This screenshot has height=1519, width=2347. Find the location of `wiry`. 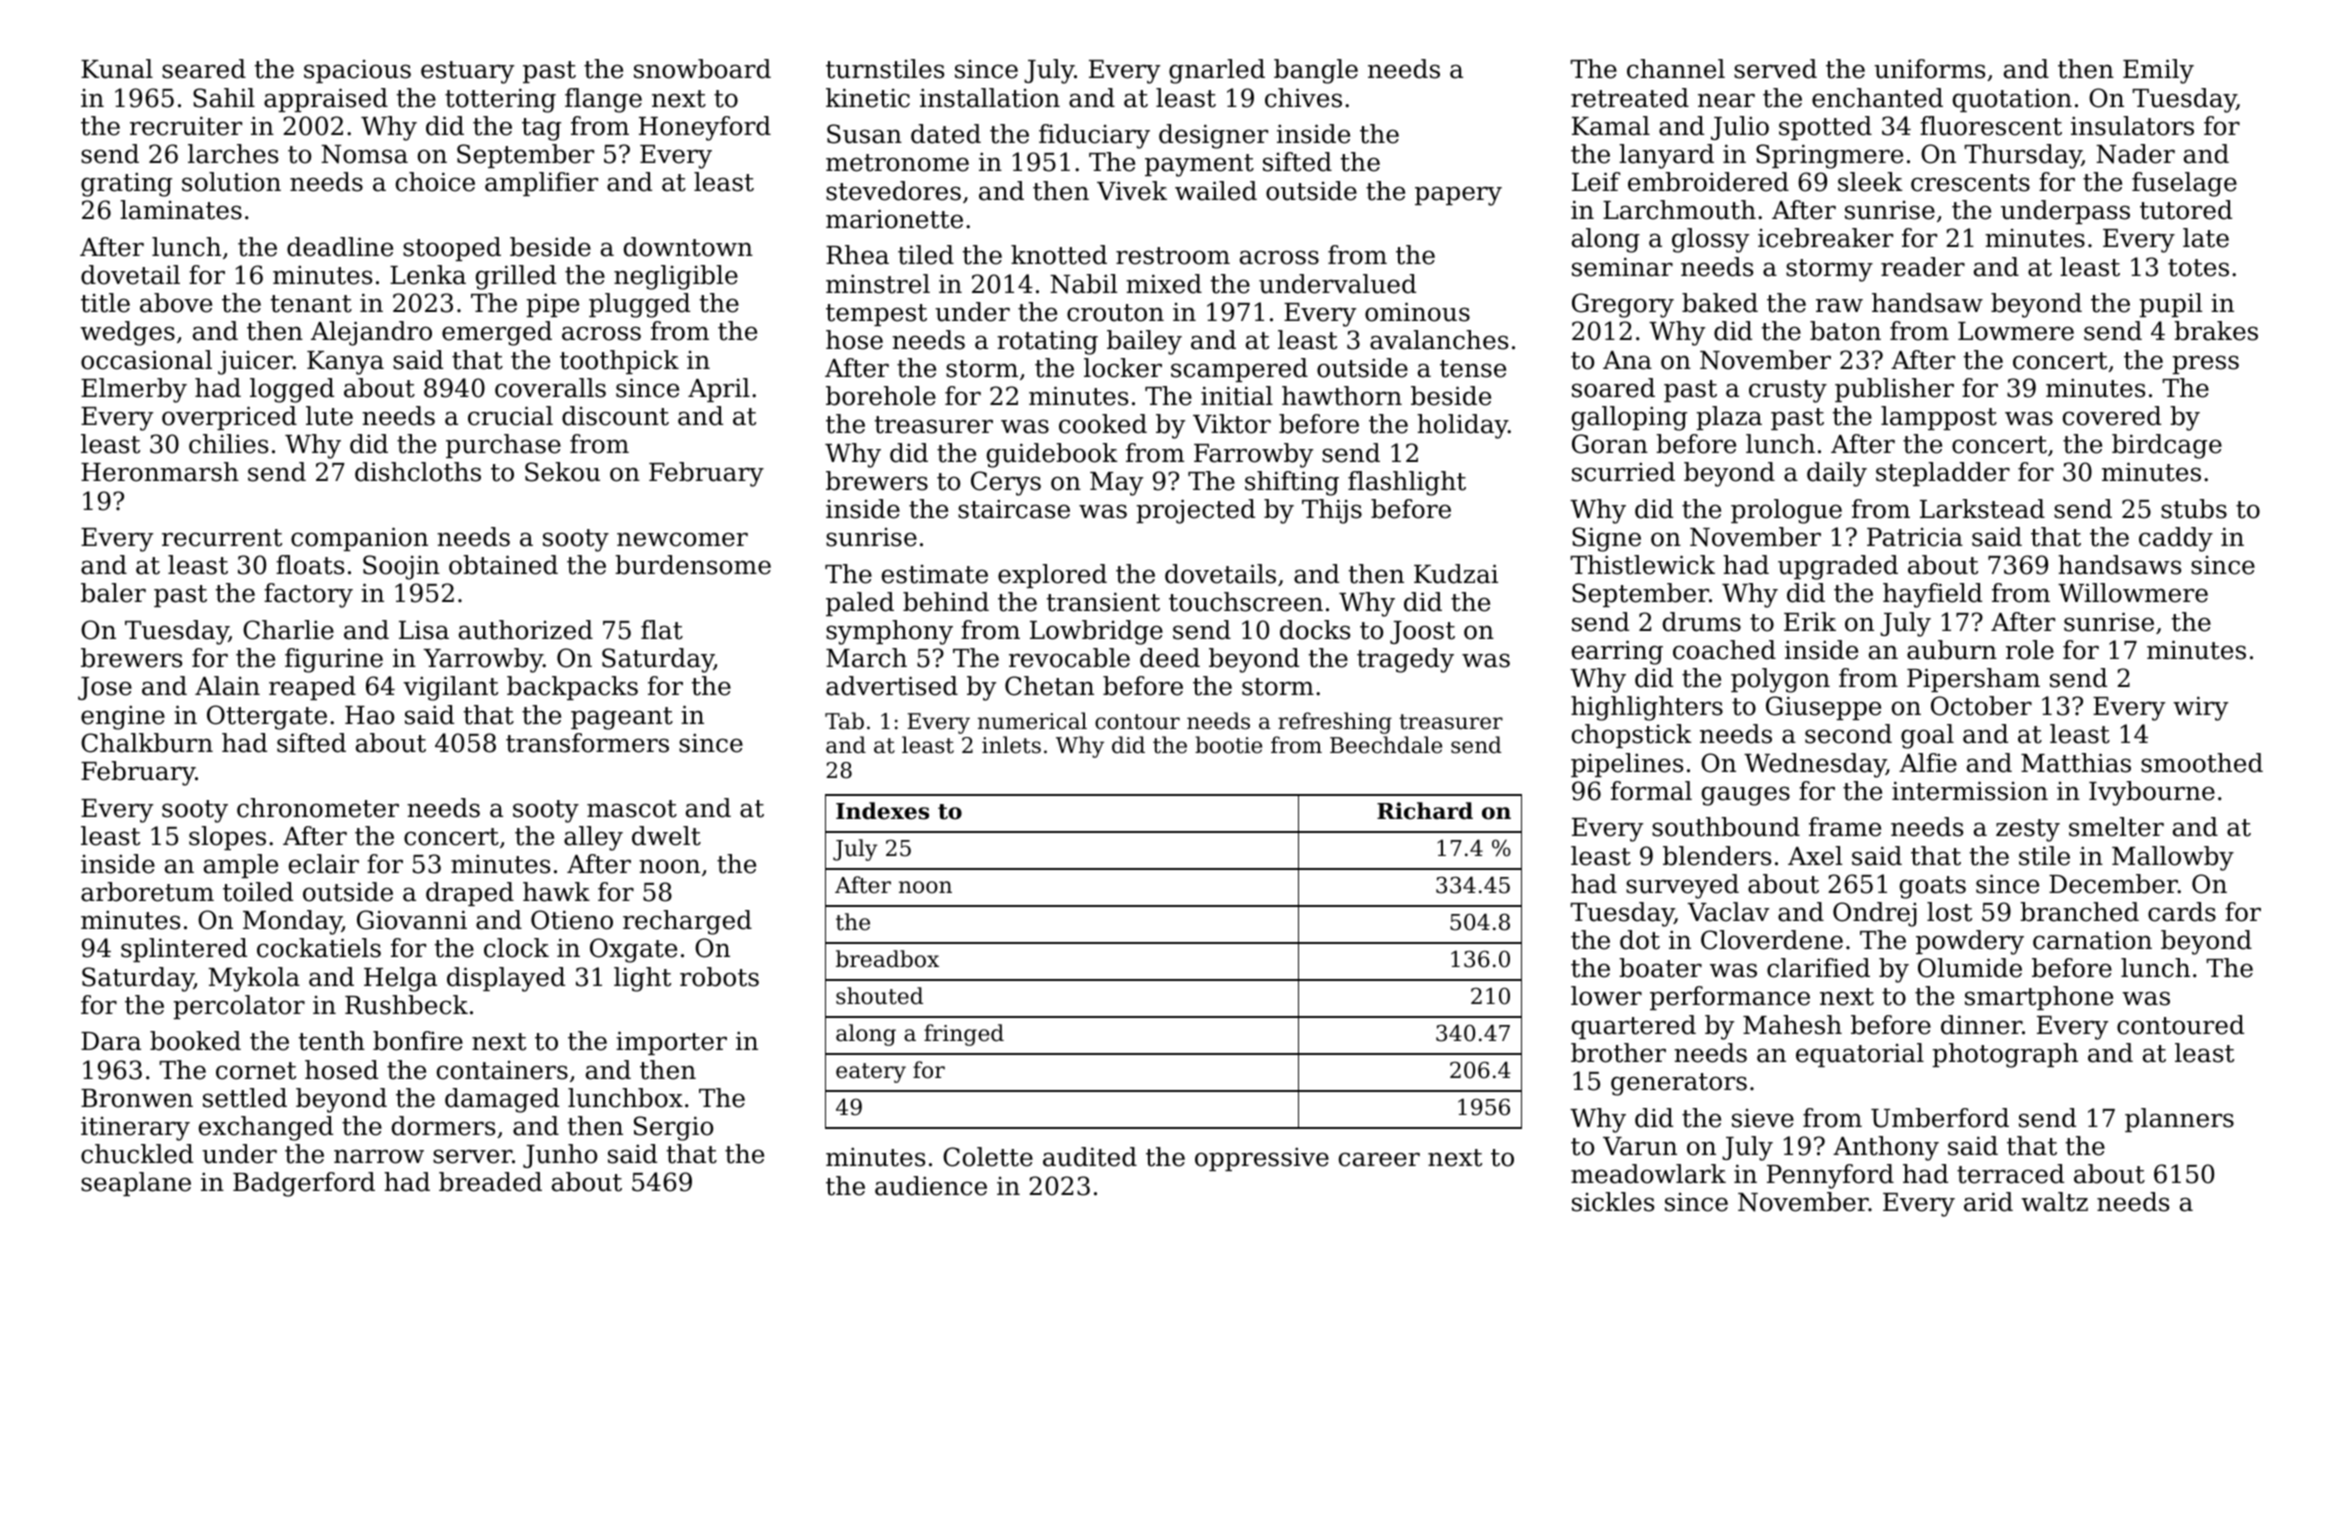

wiry is located at coordinates (2200, 708).
